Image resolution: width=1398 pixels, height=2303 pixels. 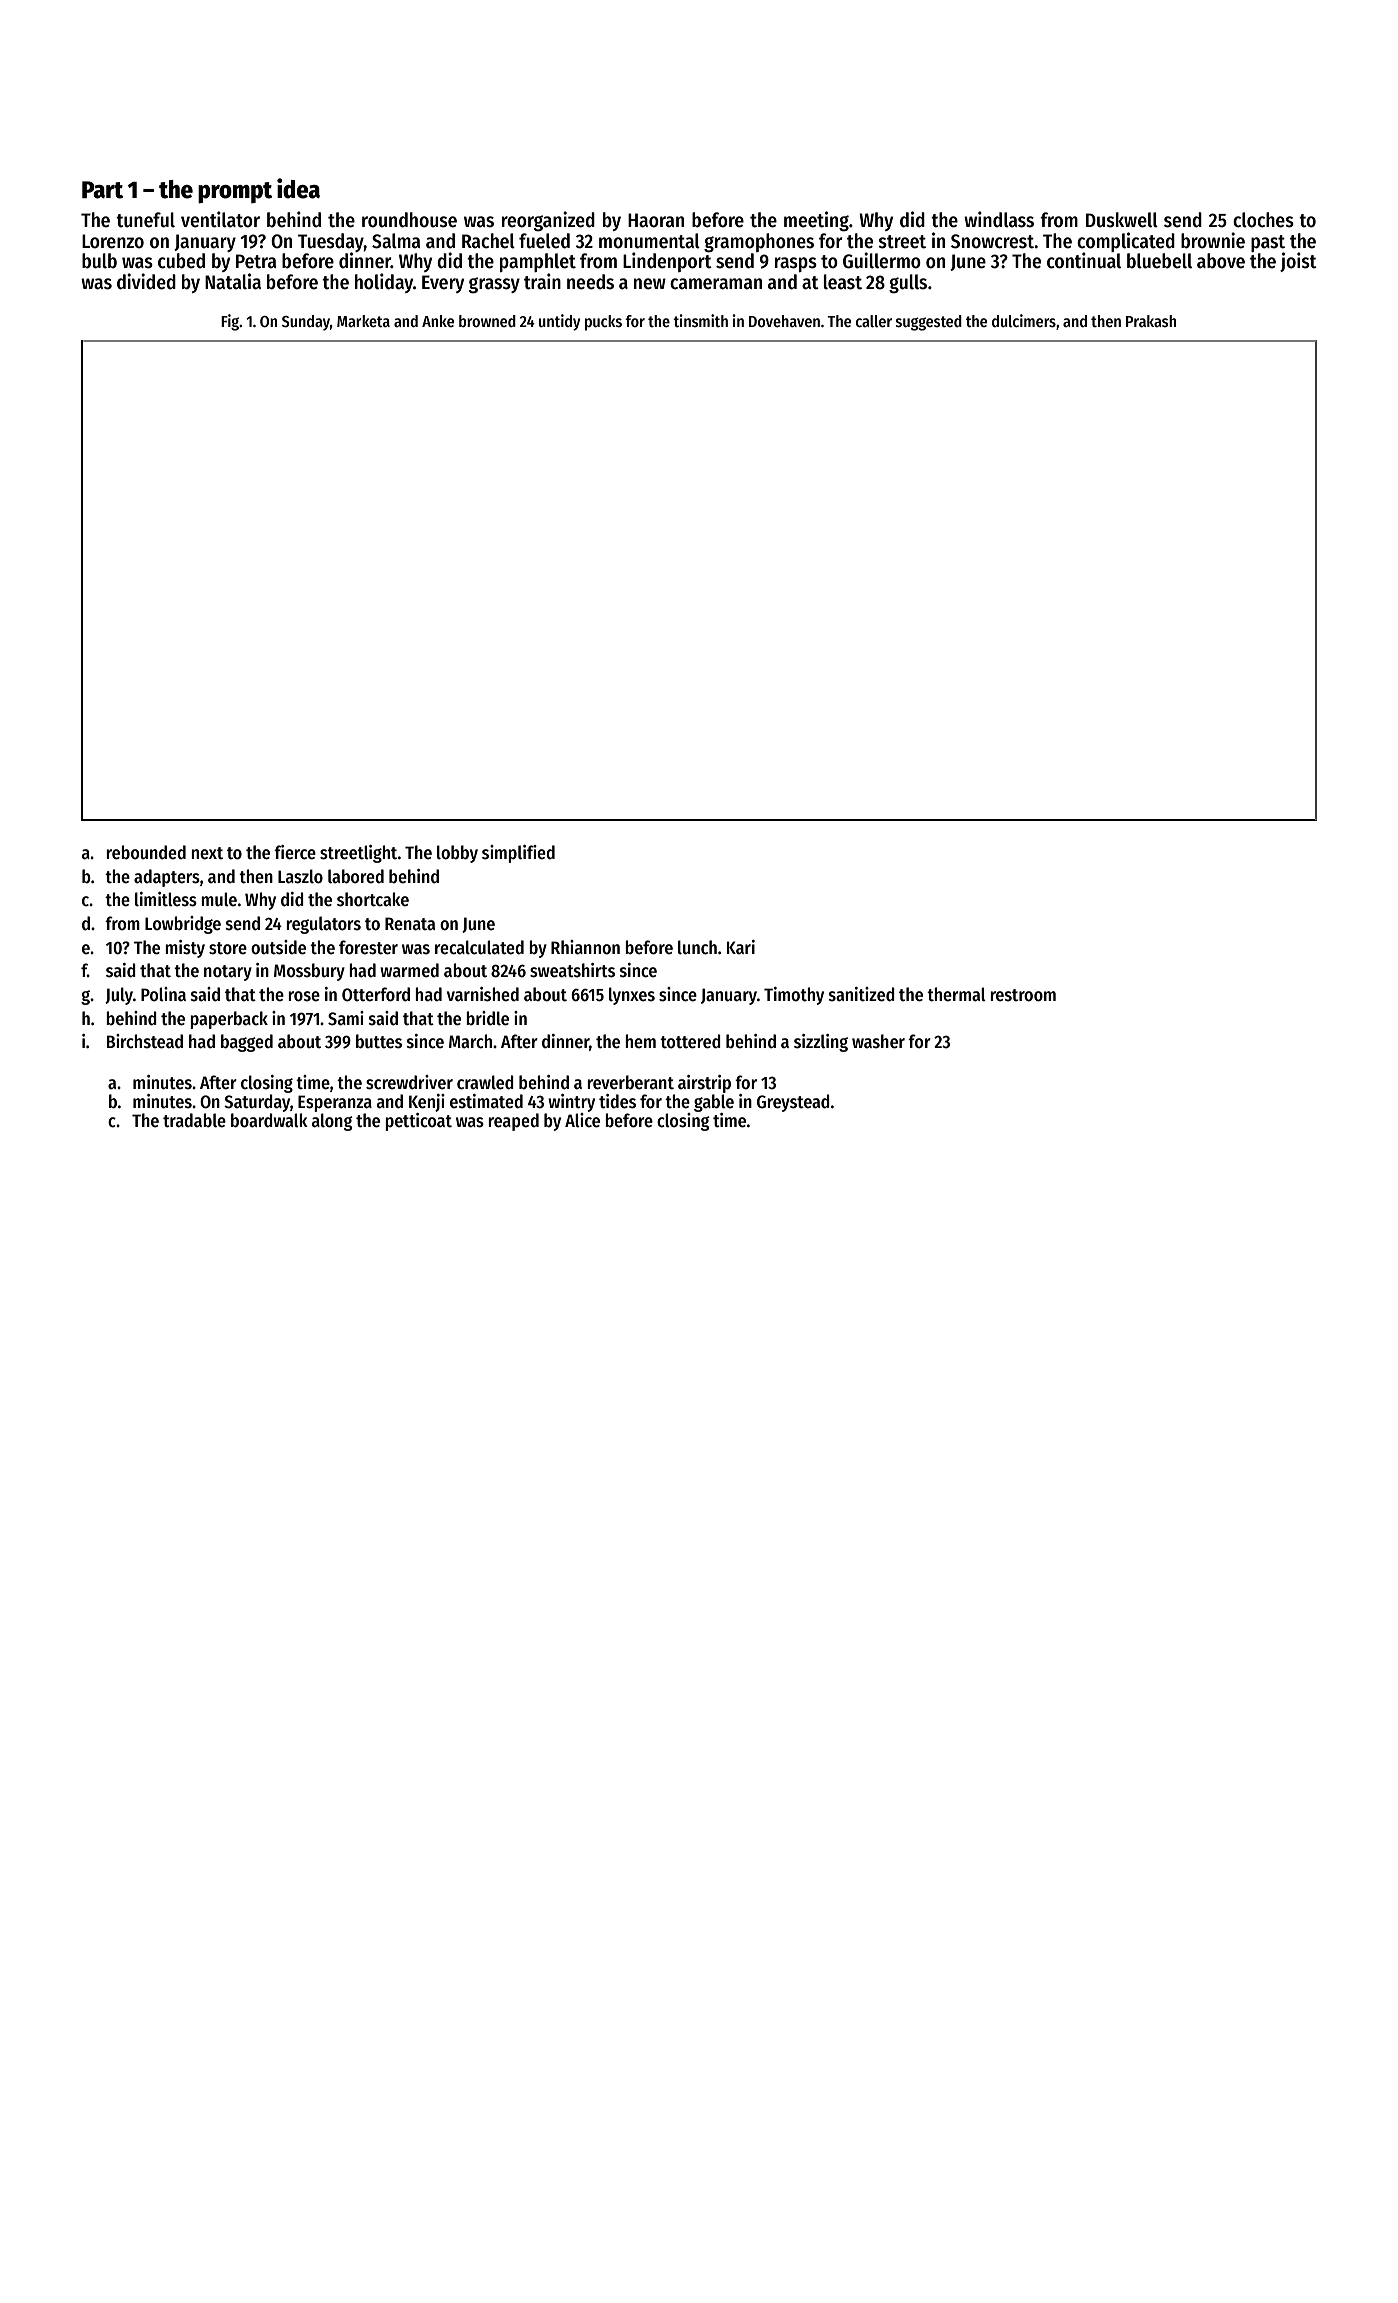 I want to click on Haoran, so click(x=656, y=220).
